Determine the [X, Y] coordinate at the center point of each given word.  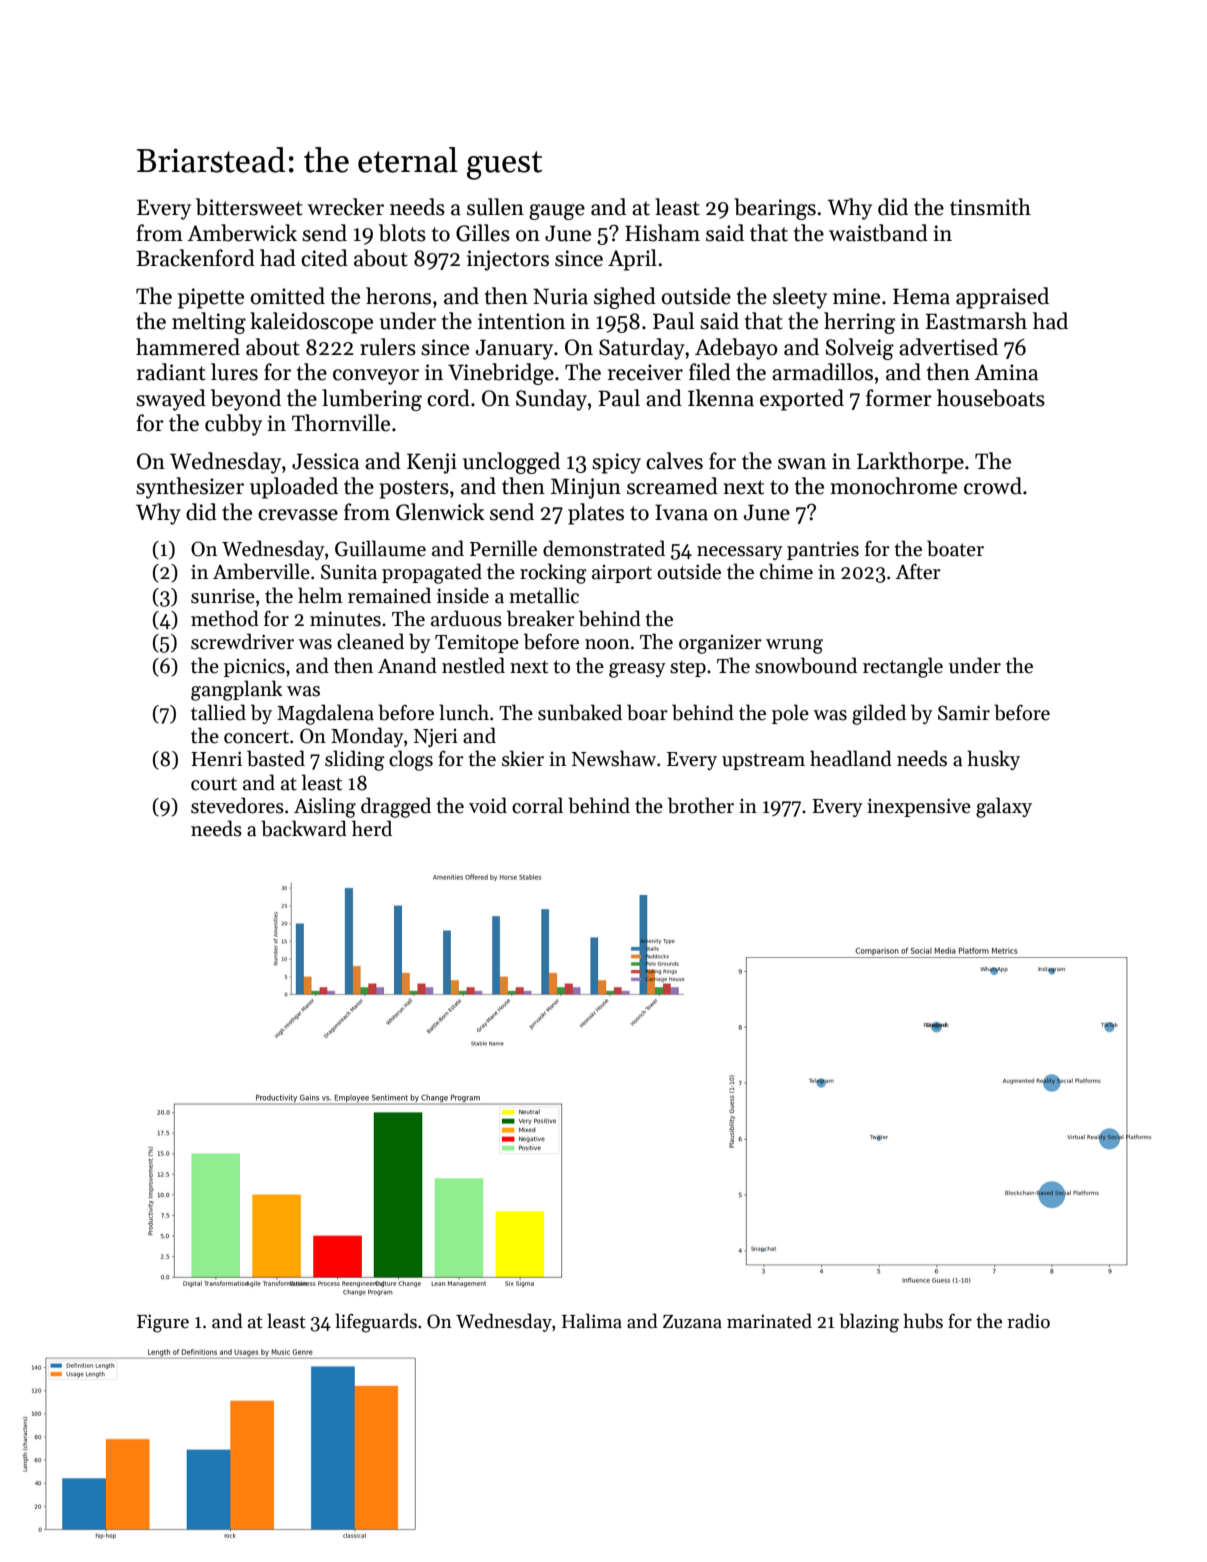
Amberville [261, 571]
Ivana [681, 512]
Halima [592, 1321]
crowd [993, 486]
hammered [188, 347]
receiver [645, 372]
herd [372, 828]
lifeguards [376, 1323]
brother [701, 805]
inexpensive [919, 807]
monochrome [893, 486]
